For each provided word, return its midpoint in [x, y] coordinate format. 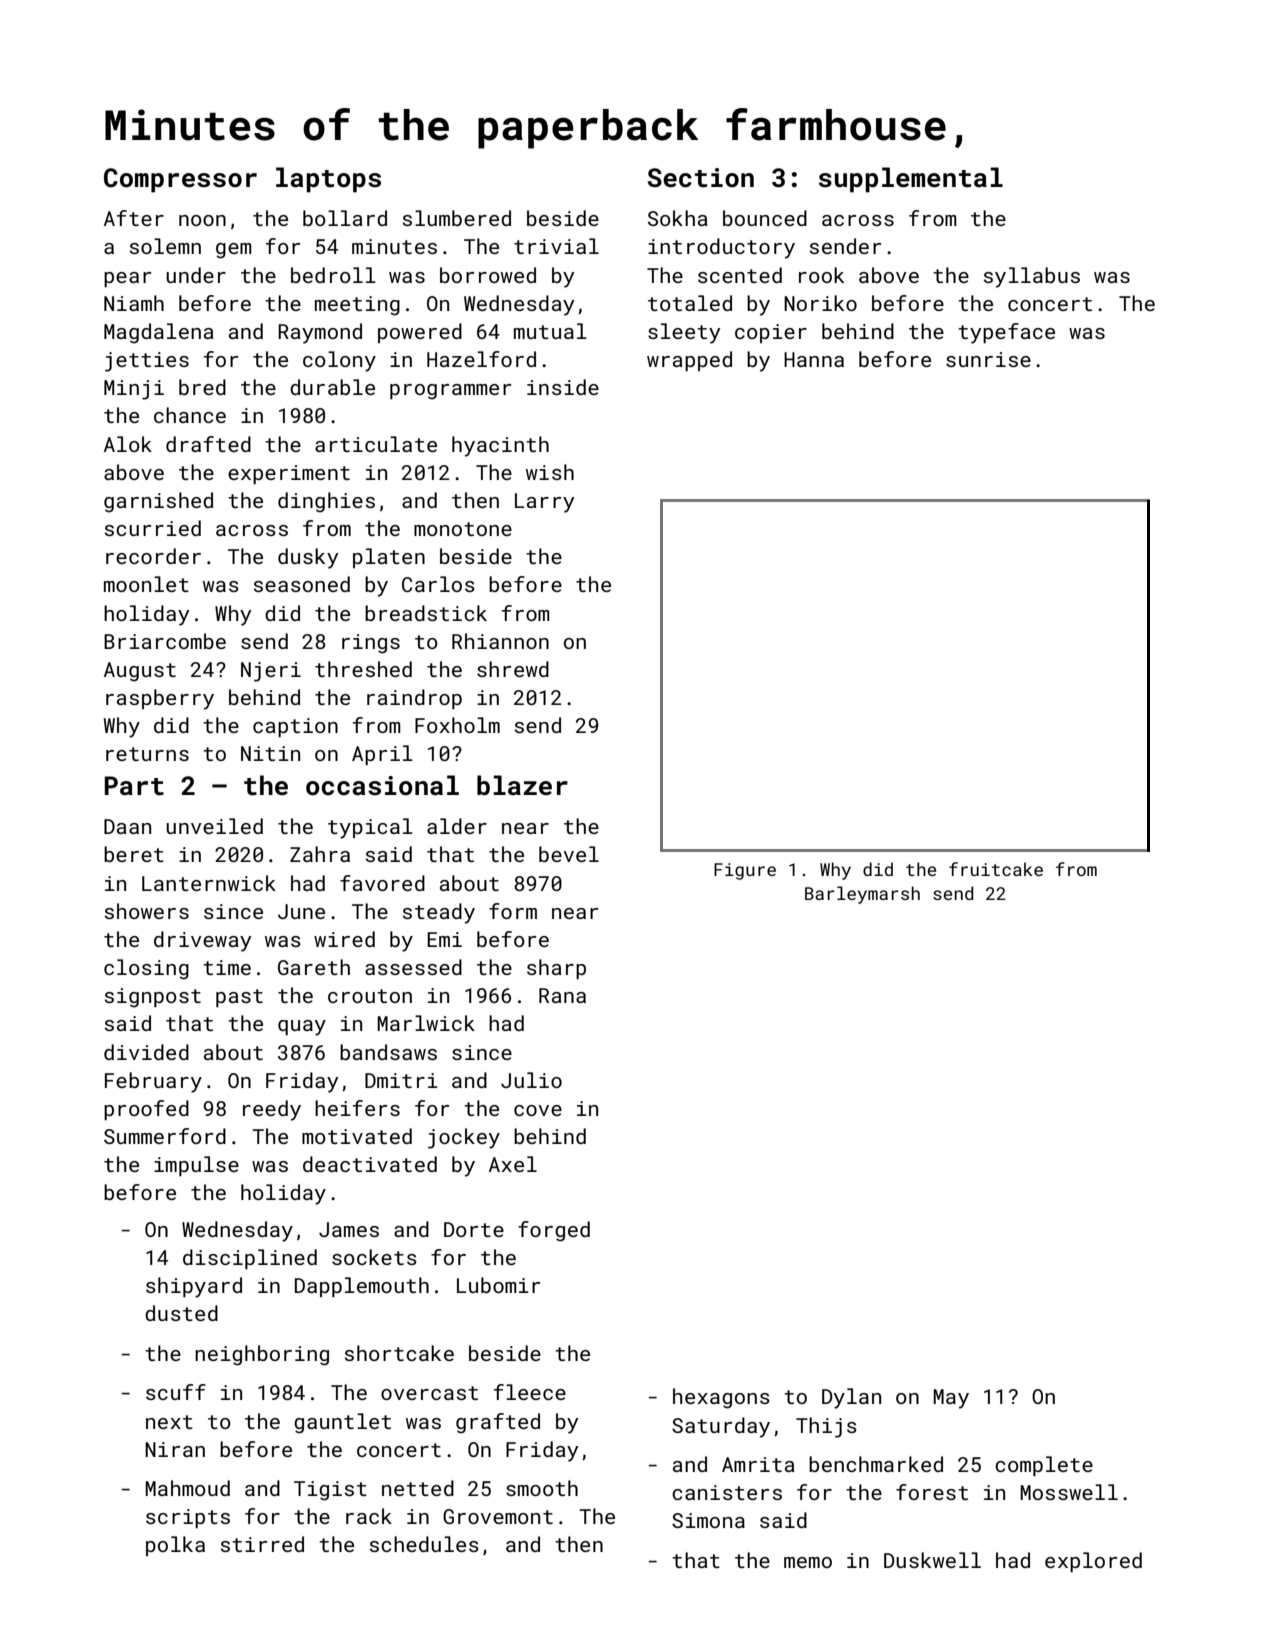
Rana [562, 995]
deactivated [370, 1164]
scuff [176, 1392]
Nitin [270, 753]
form [513, 911]
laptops [328, 180]
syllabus [1032, 277]
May [951, 1399]
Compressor [180, 180]
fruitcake [996, 869]
